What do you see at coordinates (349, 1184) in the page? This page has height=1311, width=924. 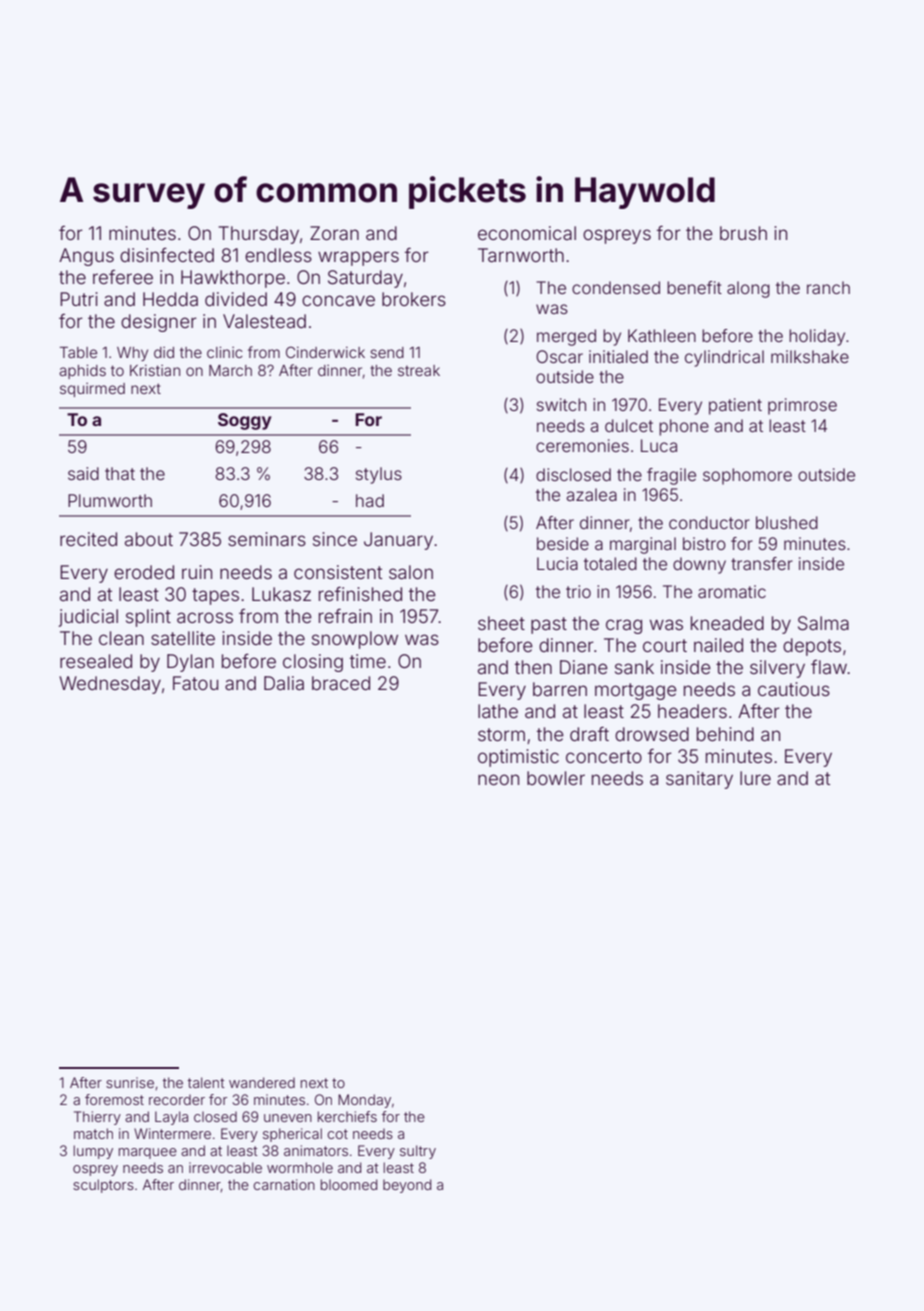 I see `bloomed` at bounding box center [349, 1184].
